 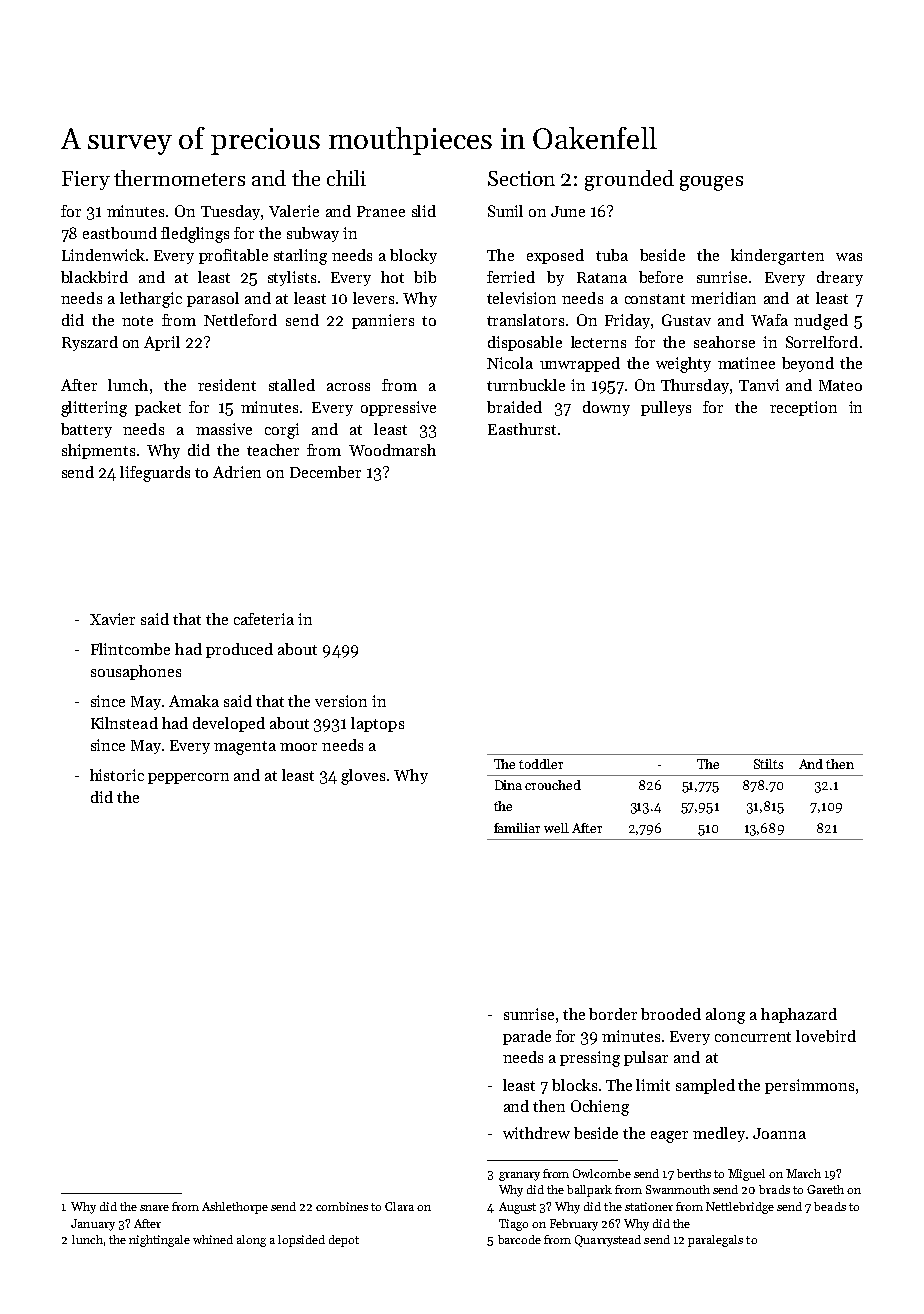 What do you see at coordinates (224, 429) in the screenshot?
I see `massive` at bounding box center [224, 429].
